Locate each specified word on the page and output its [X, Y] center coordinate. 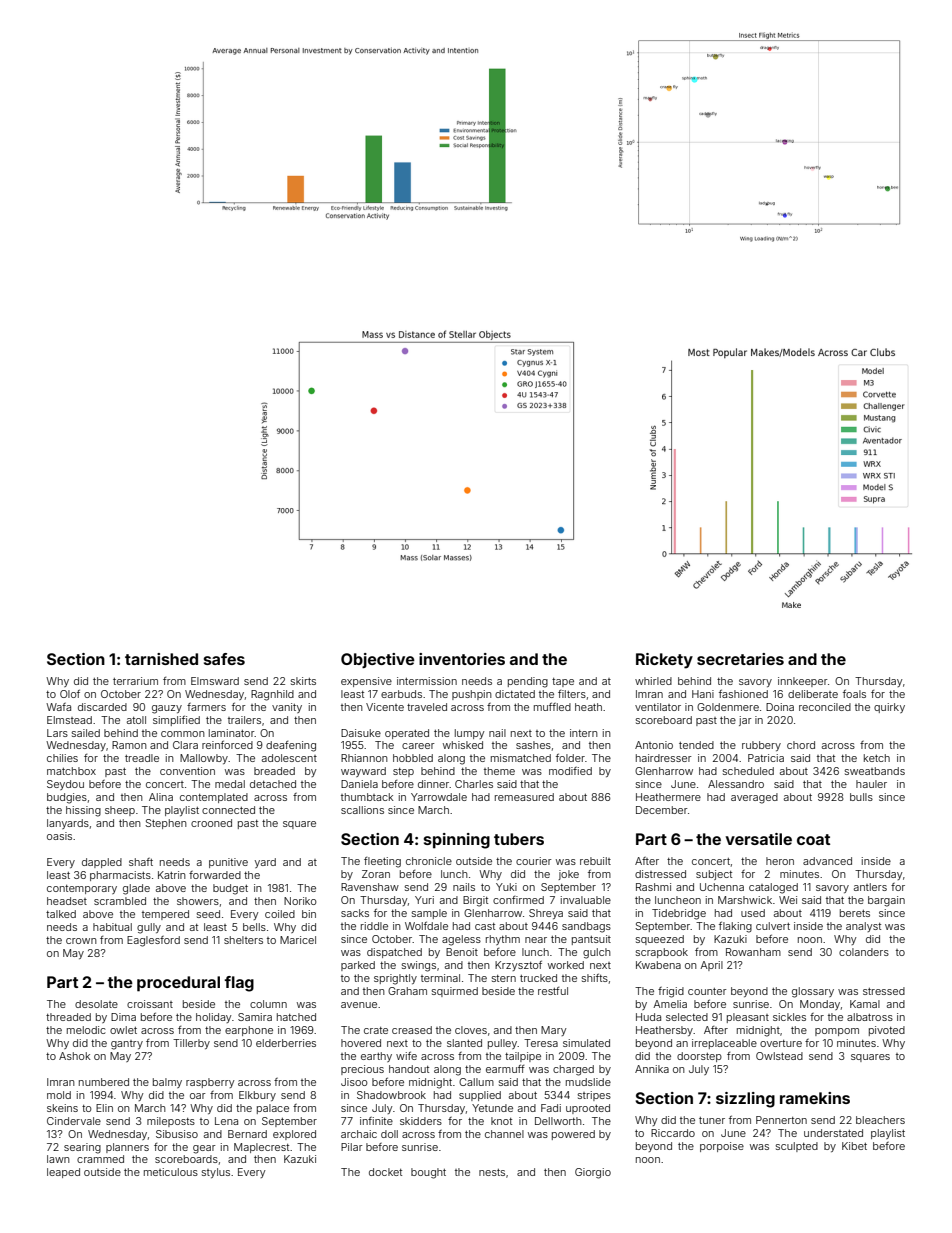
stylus [216, 1173]
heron [780, 861]
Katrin [172, 875]
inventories [462, 659]
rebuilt [595, 861]
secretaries [740, 659]
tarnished [161, 659]
